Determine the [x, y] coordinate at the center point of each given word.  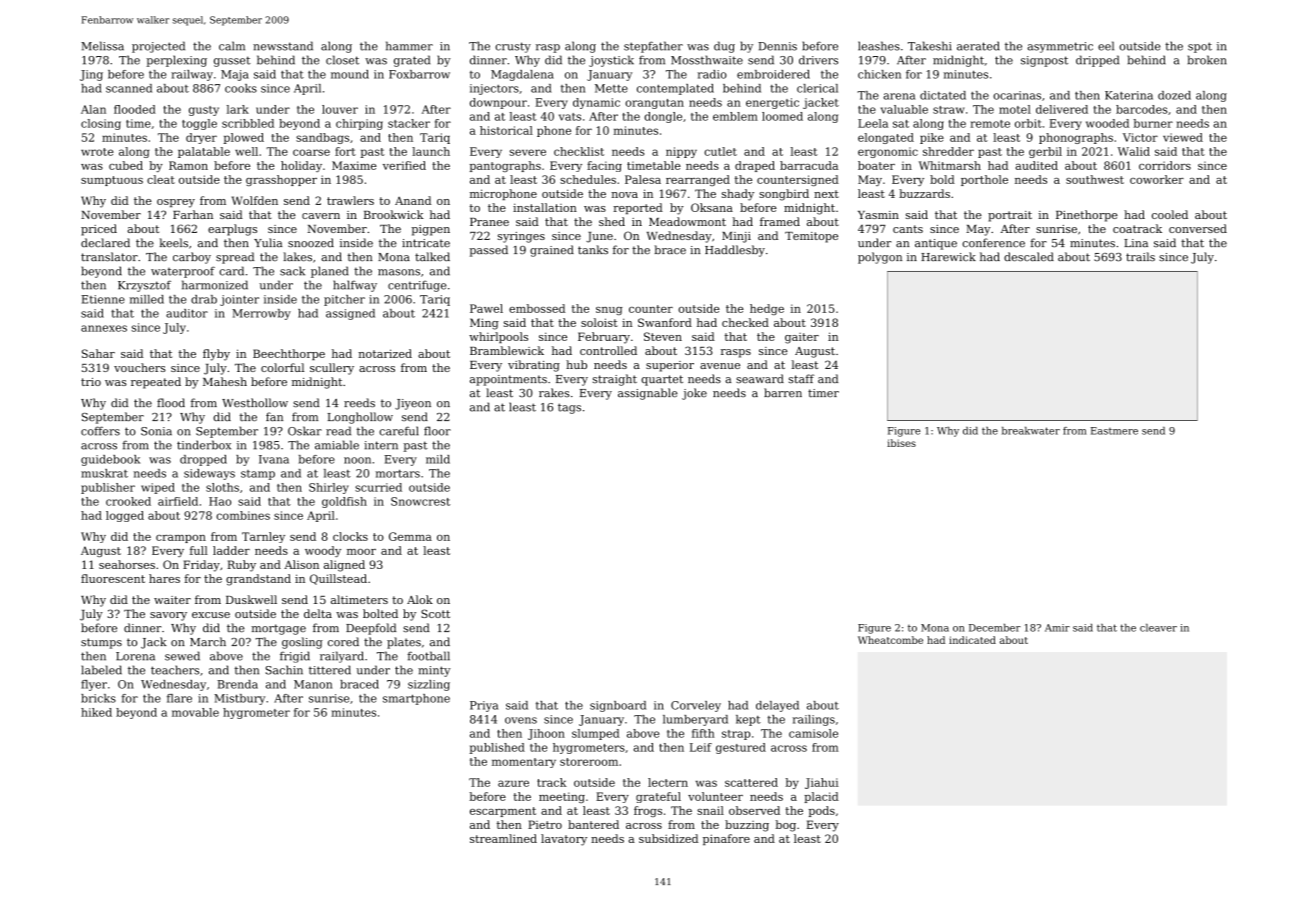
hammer [409, 46]
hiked [96, 712]
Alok [420, 599]
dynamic [596, 103]
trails [1140, 257]
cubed [126, 165]
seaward [760, 379]
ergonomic [888, 152]
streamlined [503, 838]
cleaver [1158, 628]
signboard [618, 706]
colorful [282, 367]
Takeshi [930, 46]
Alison [301, 564]
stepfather [653, 47]
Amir [1057, 628]
